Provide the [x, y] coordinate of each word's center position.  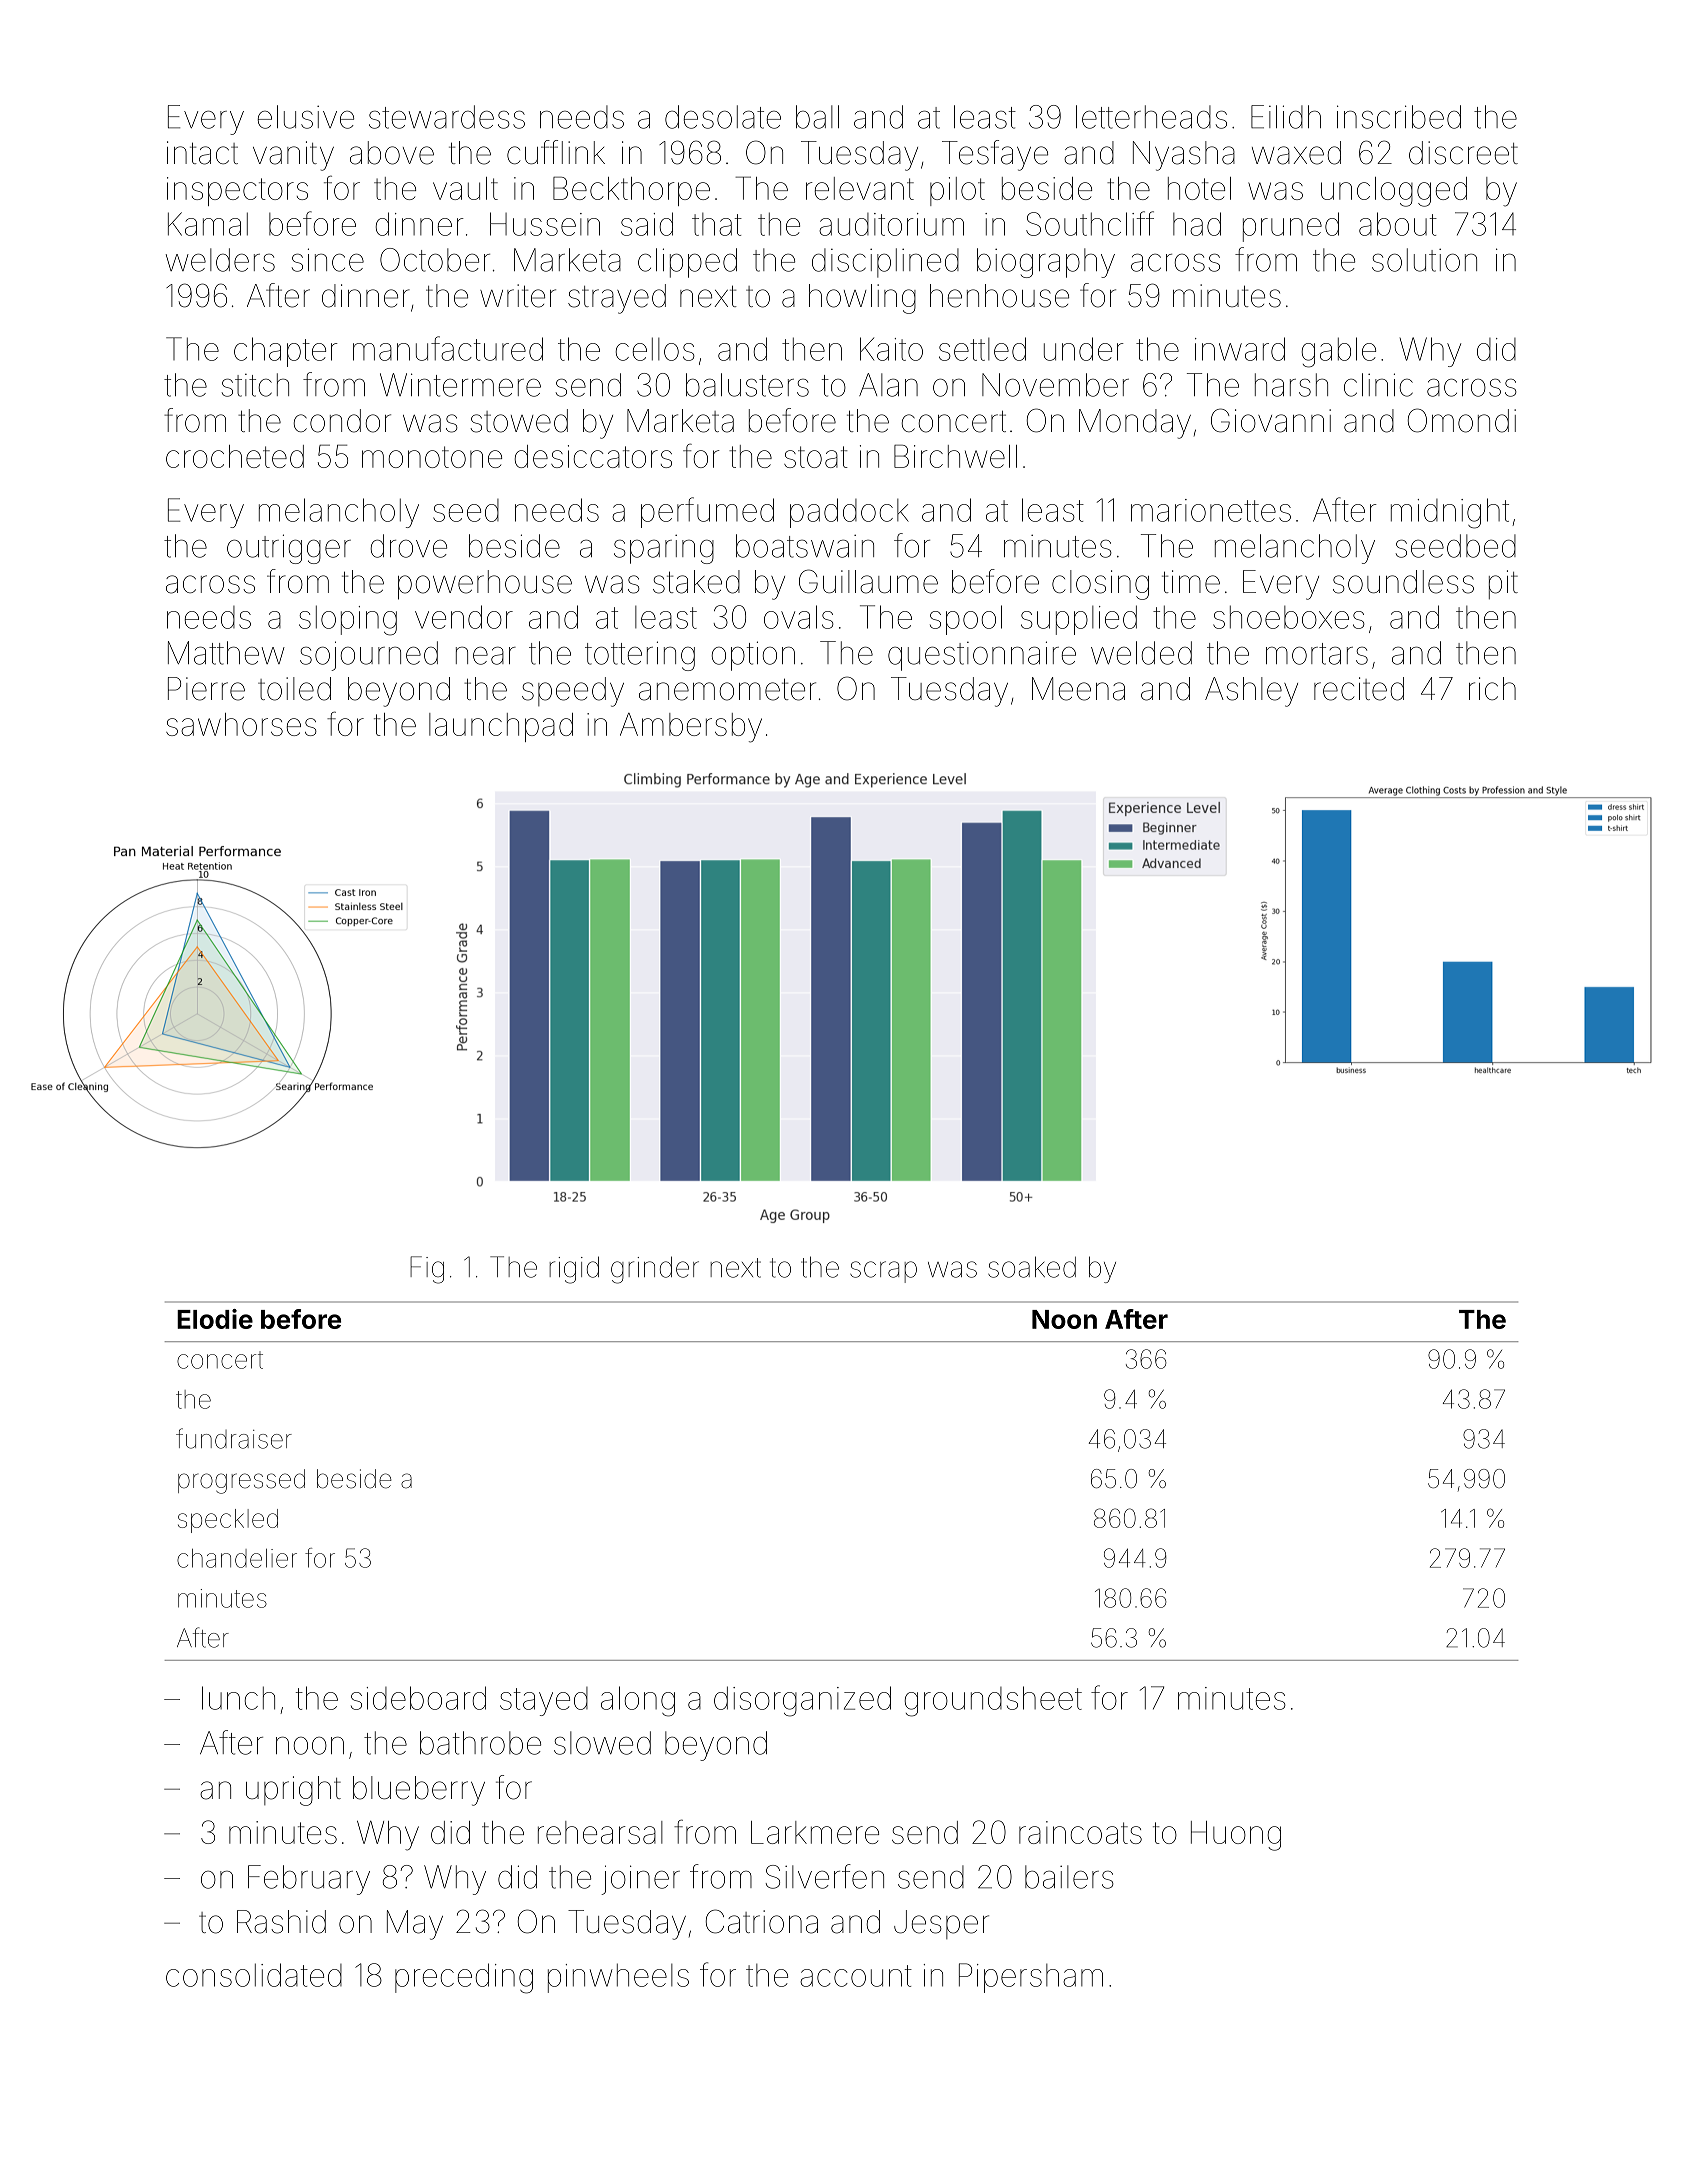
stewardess [447, 117]
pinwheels [618, 1978]
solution [1424, 260]
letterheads [1151, 117]
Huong [1236, 1836]
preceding [464, 1978]
